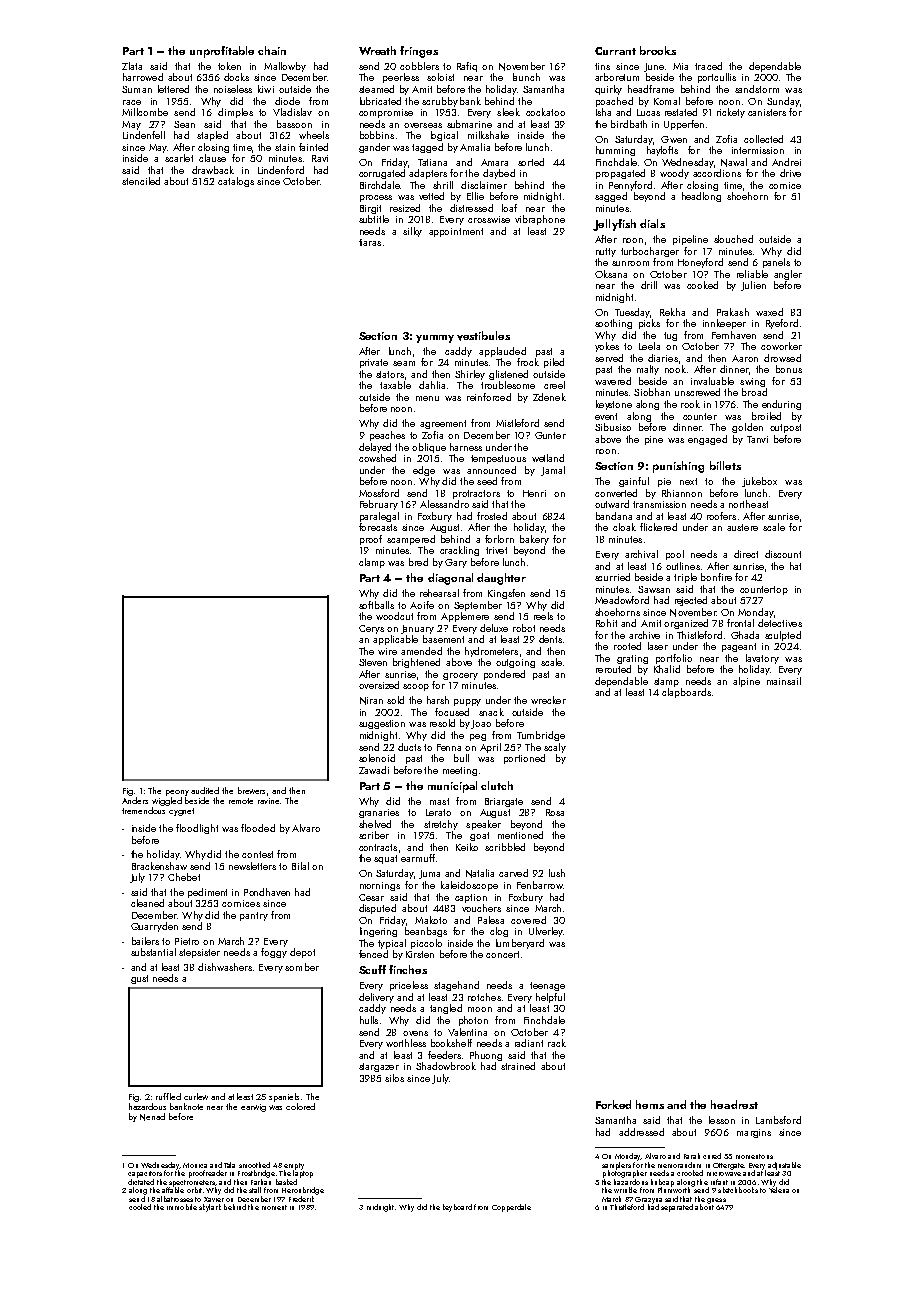 Image resolution: width=924 pixels, height=1308 pixels. I want to click on Copperdale, so click(511, 1208).
